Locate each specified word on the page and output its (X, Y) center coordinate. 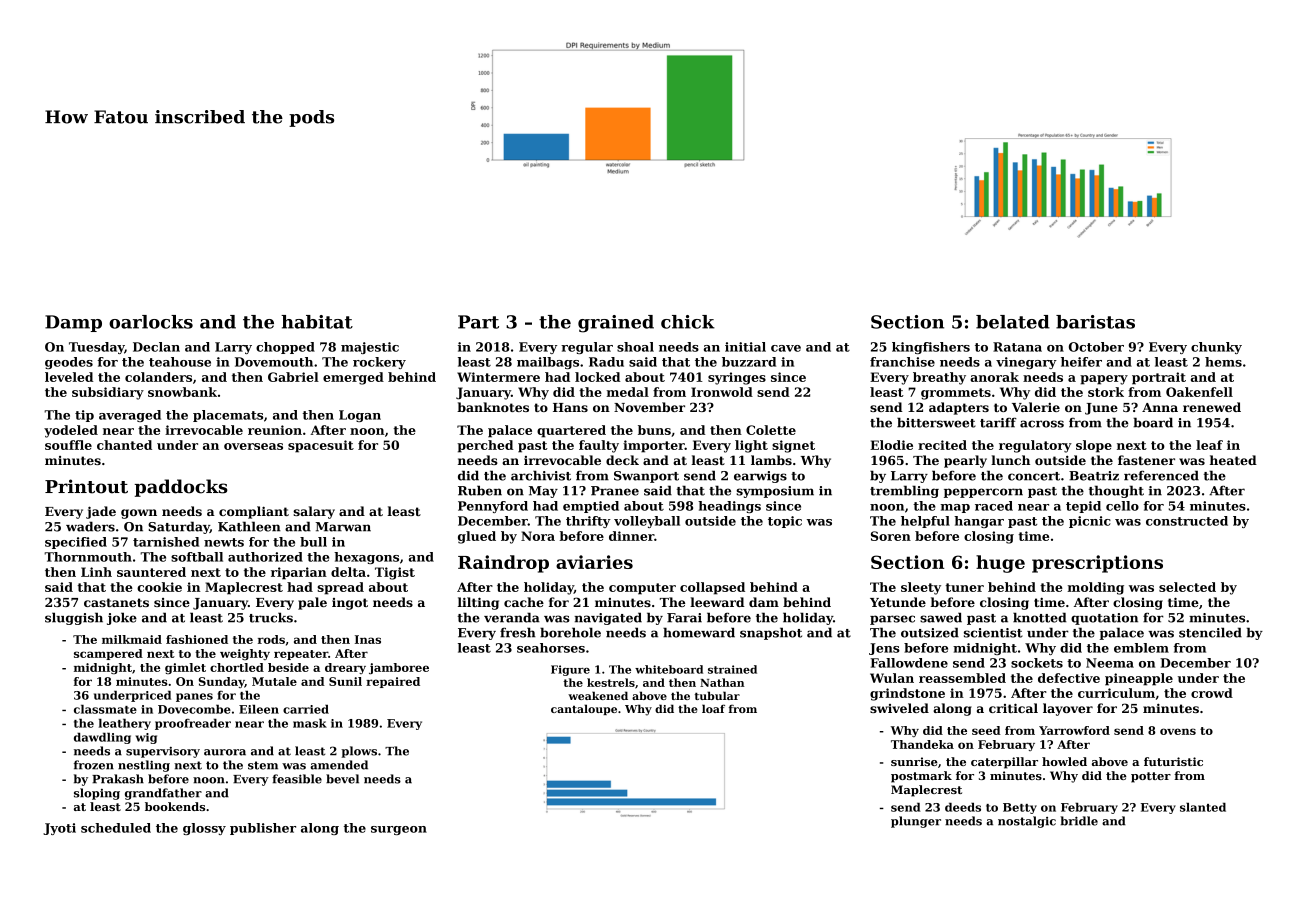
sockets (1037, 663)
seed (986, 730)
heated (1233, 460)
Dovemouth (274, 362)
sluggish (74, 618)
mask (310, 723)
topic (785, 522)
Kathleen (249, 526)
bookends (175, 806)
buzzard (749, 362)
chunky (1216, 348)
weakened (598, 695)
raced (994, 506)
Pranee (615, 491)
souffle (68, 445)
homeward (699, 632)
